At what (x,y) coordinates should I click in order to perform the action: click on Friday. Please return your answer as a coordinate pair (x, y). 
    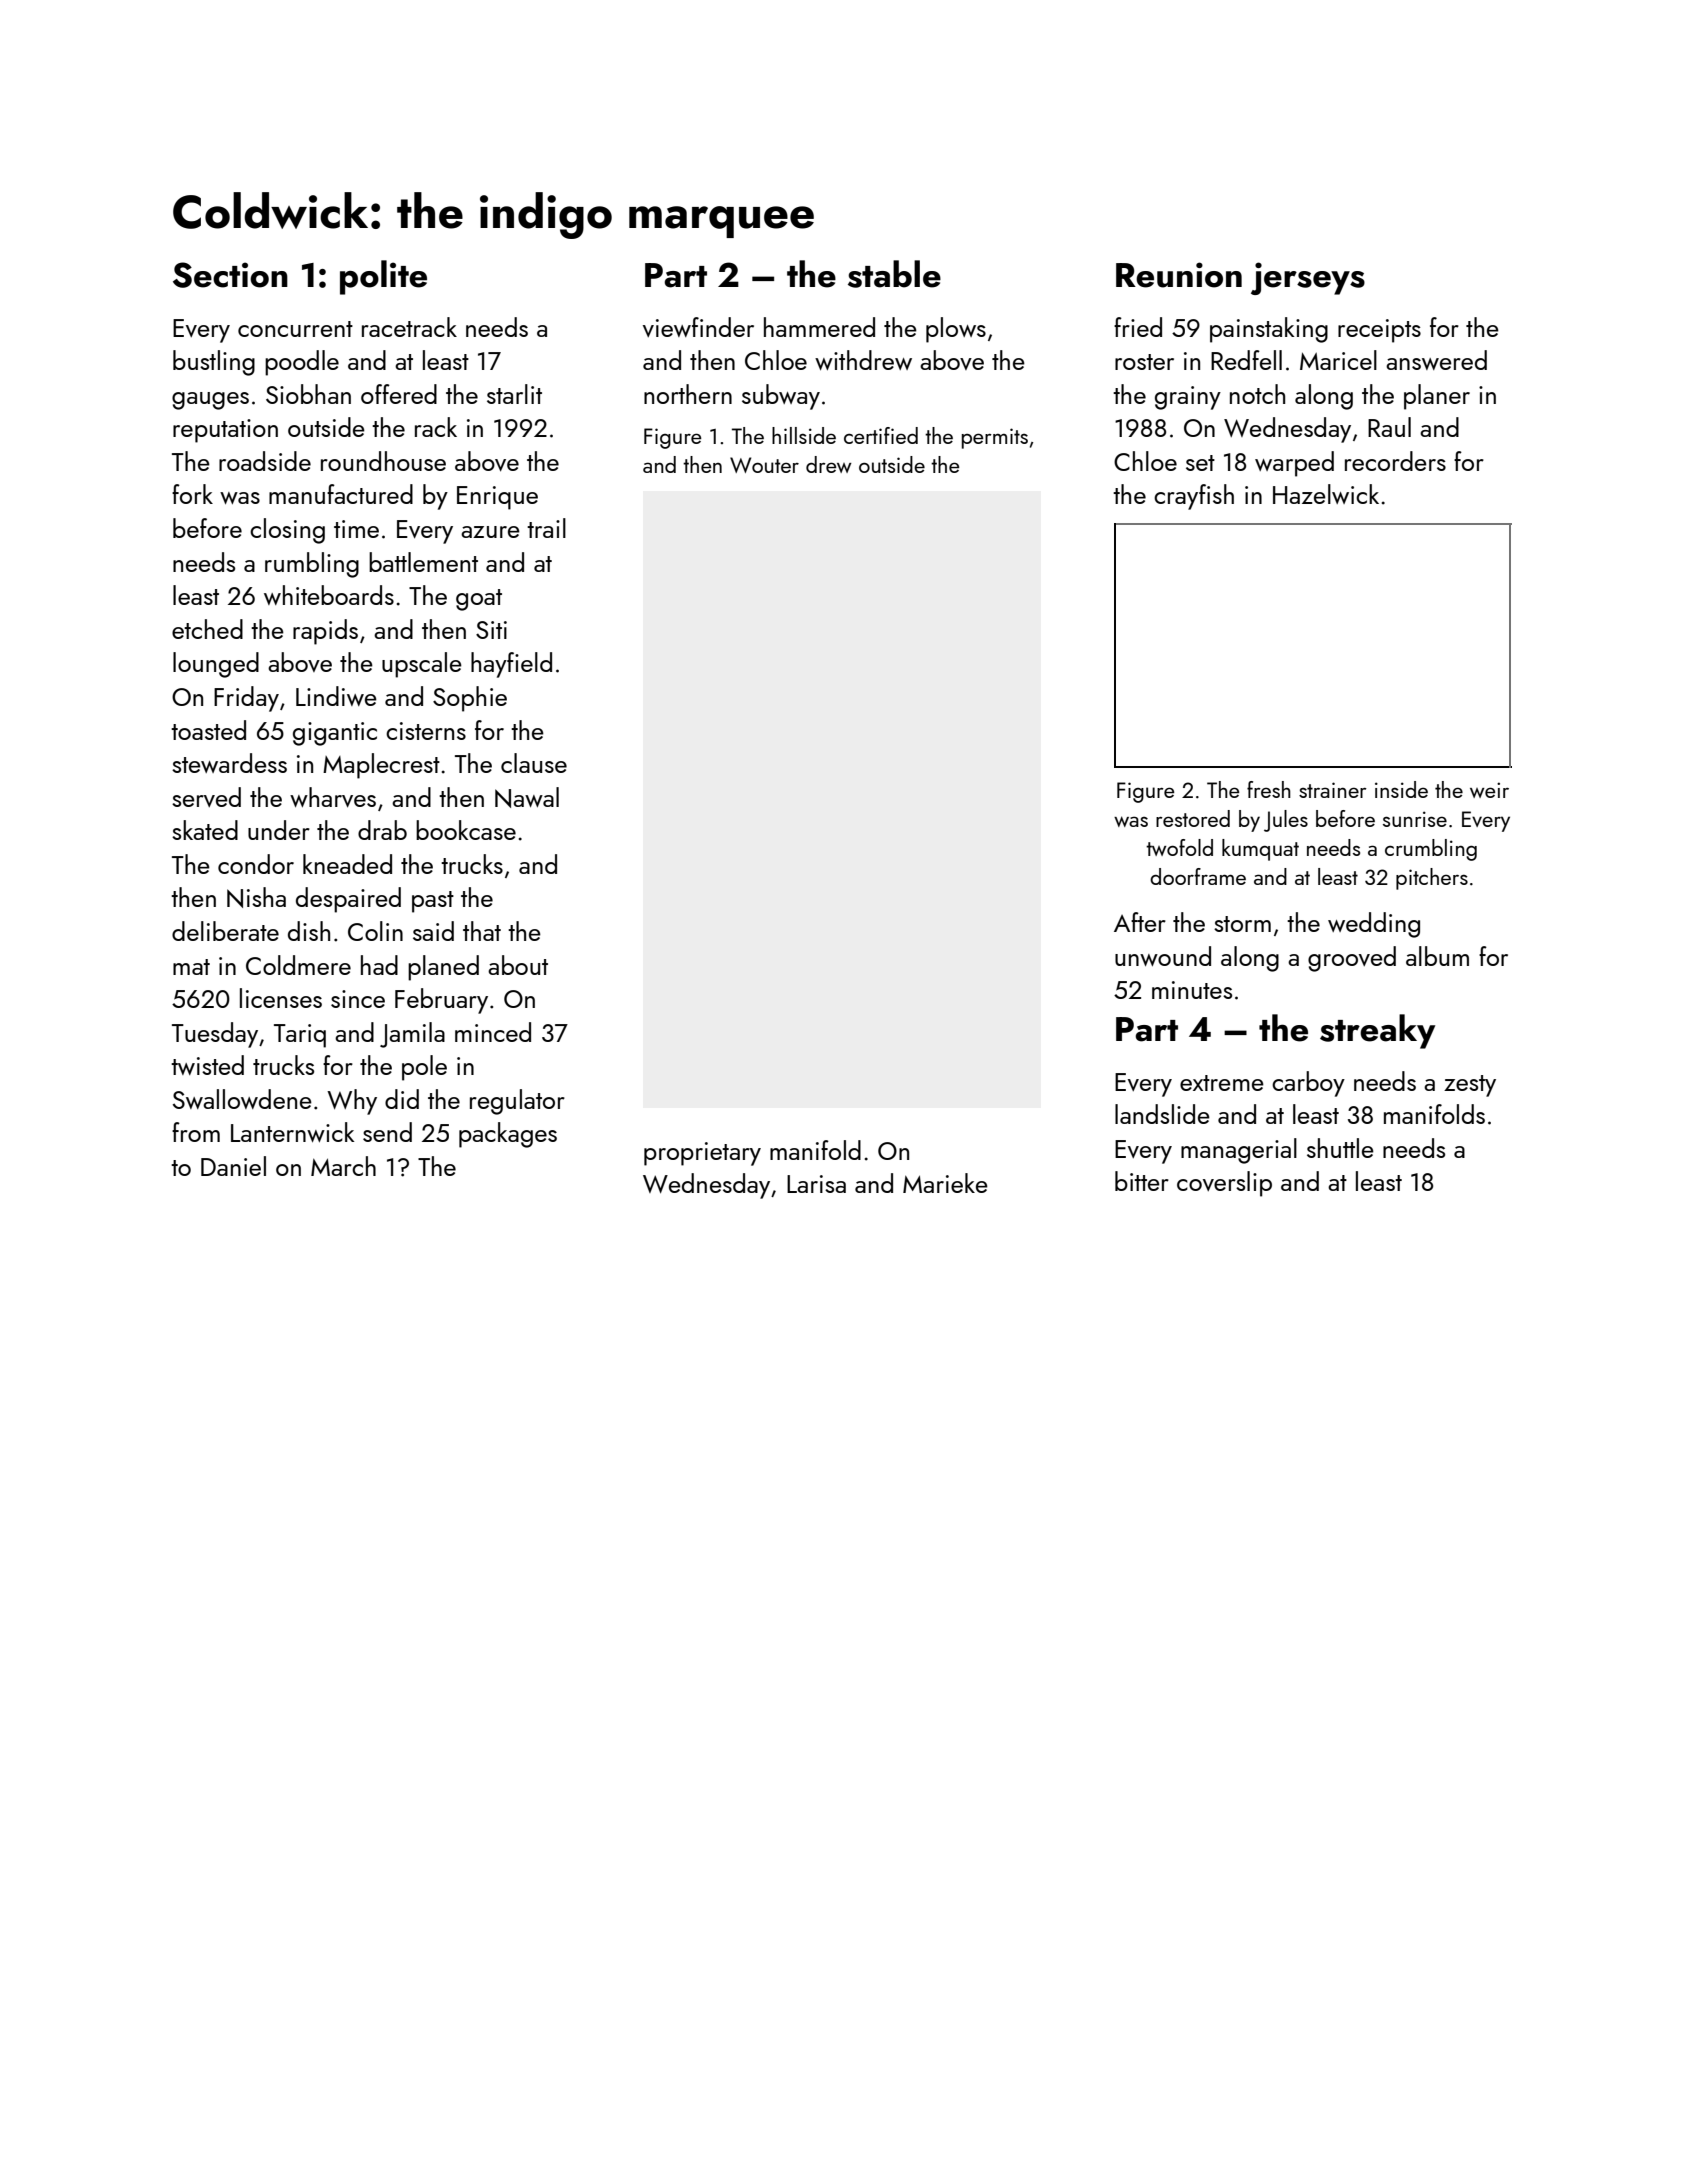
    Looking at the image, I should click on (246, 699).
